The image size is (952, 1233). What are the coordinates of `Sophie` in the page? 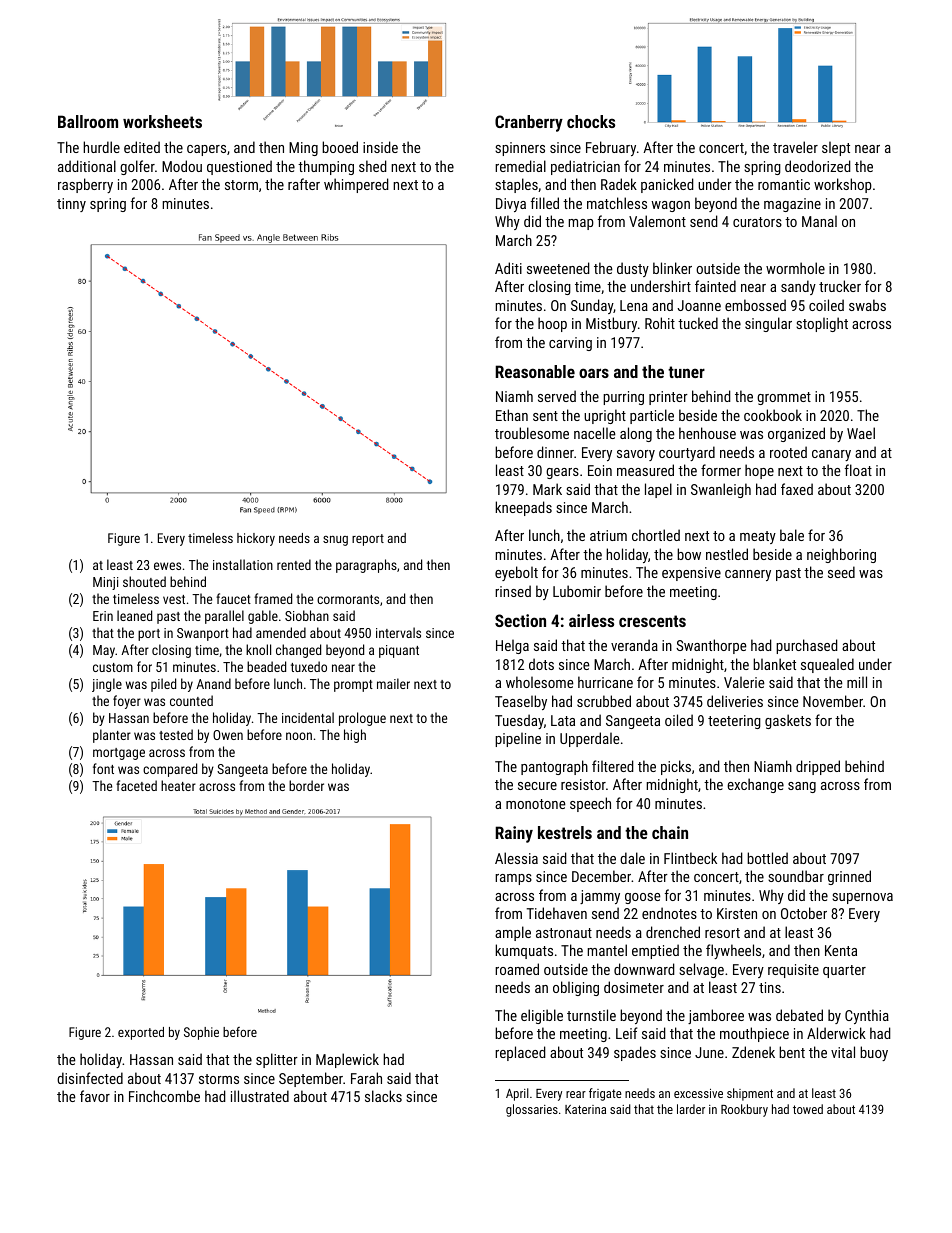 It's located at (201, 1033).
